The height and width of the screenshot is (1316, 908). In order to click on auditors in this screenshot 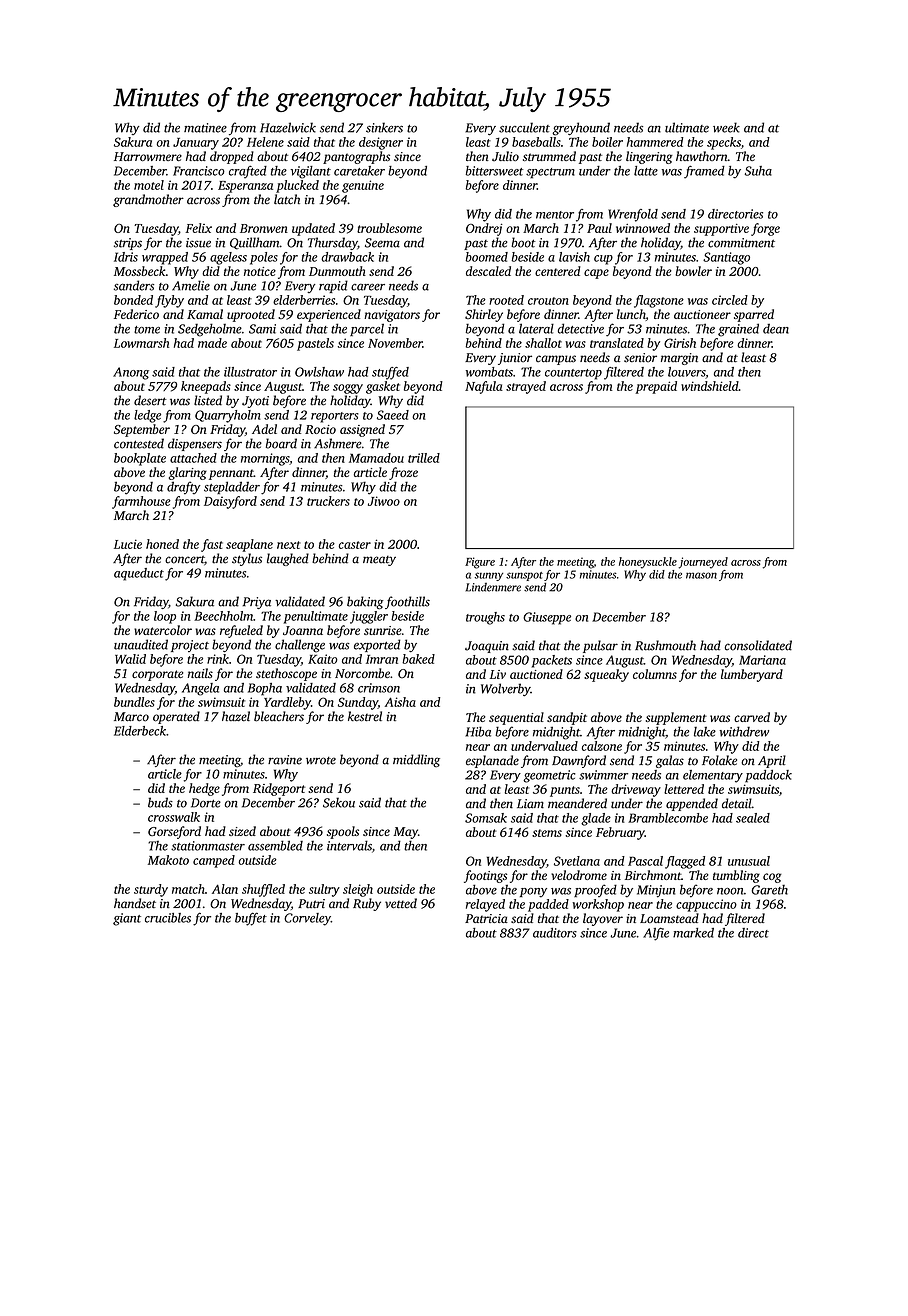, I will do `click(555, 933)`.
